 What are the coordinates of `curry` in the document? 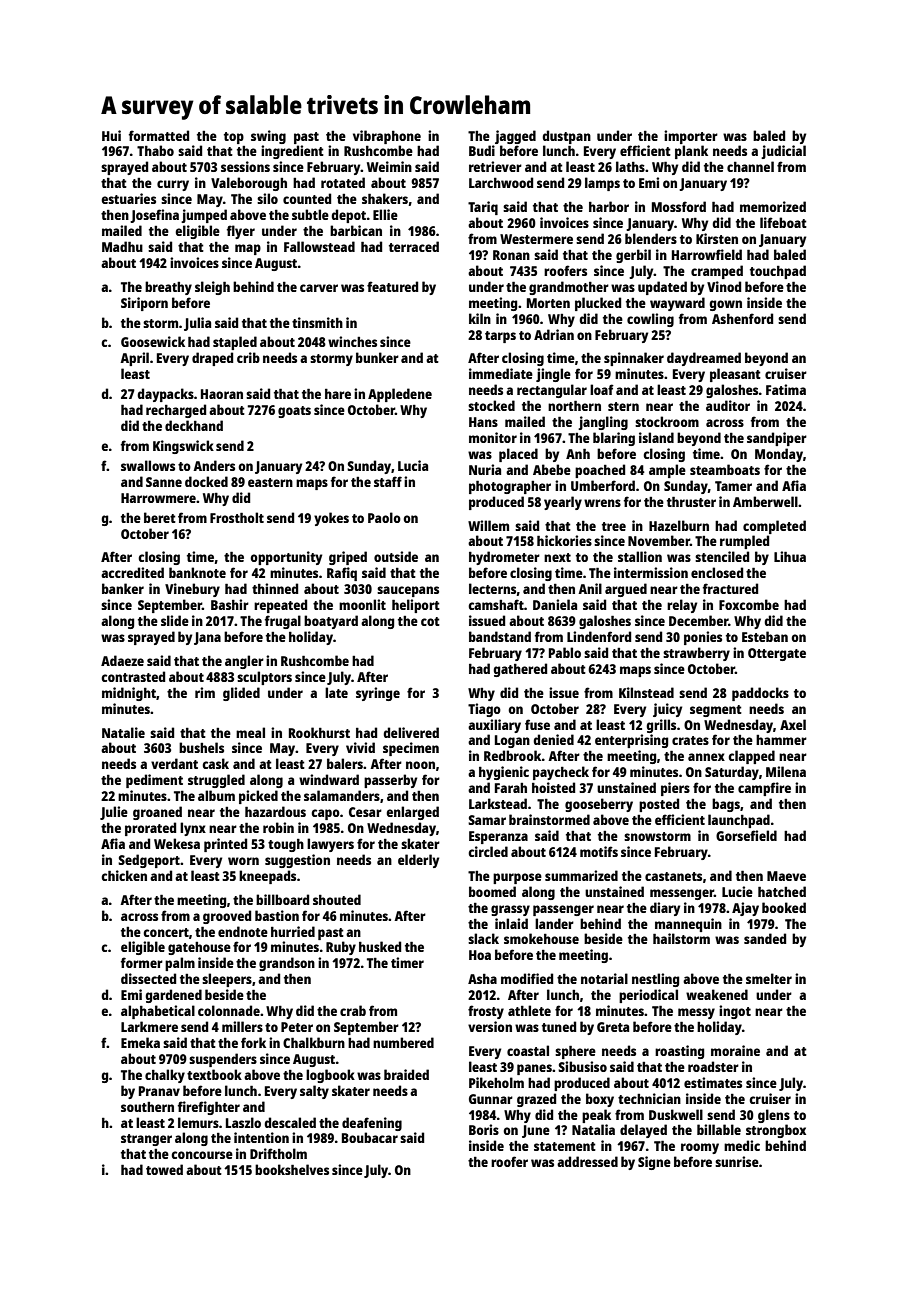 It's located at (173, 185).
